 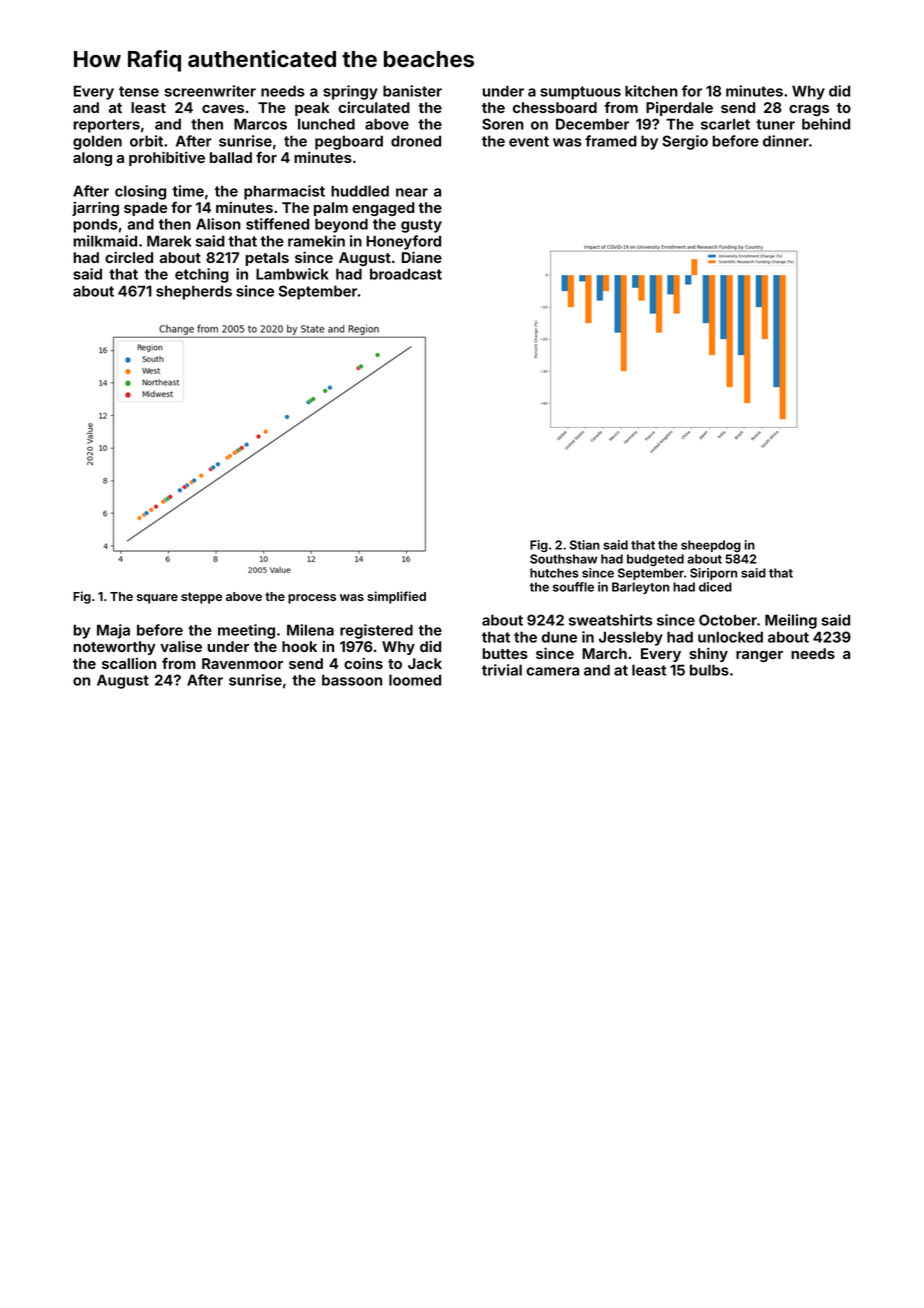 What do you see at coordinates (826, 124) in the document?
I see `behind` at bounding box center [826, 124].
